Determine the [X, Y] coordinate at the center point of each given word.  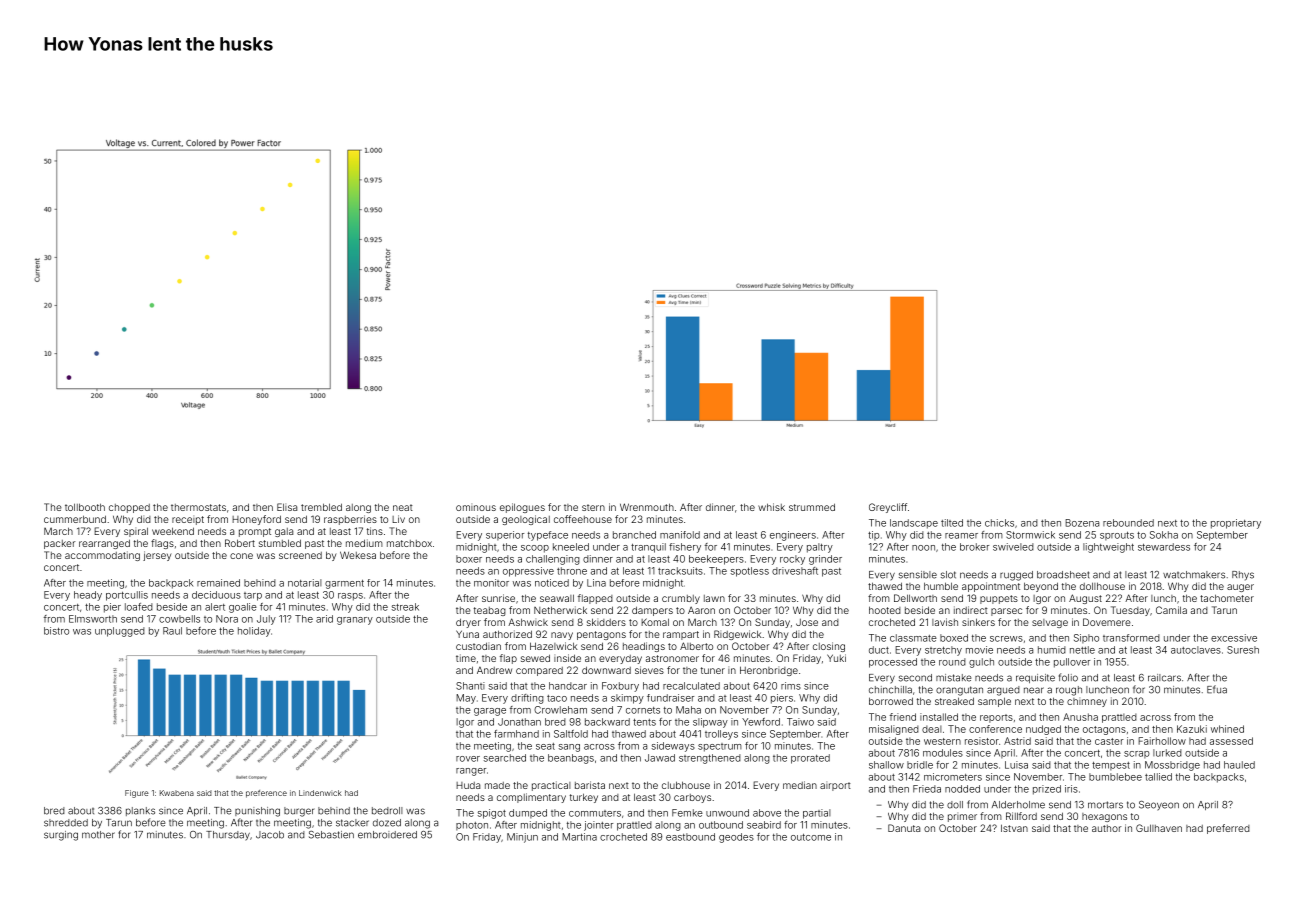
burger [299, 812]
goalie [243, 608]
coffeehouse [583, 519]
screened [300, 555]
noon [923, 548]
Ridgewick [738, 635]
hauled [1239, 765]
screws [1006, 639]
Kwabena [177, 793]
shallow [886, 765]
